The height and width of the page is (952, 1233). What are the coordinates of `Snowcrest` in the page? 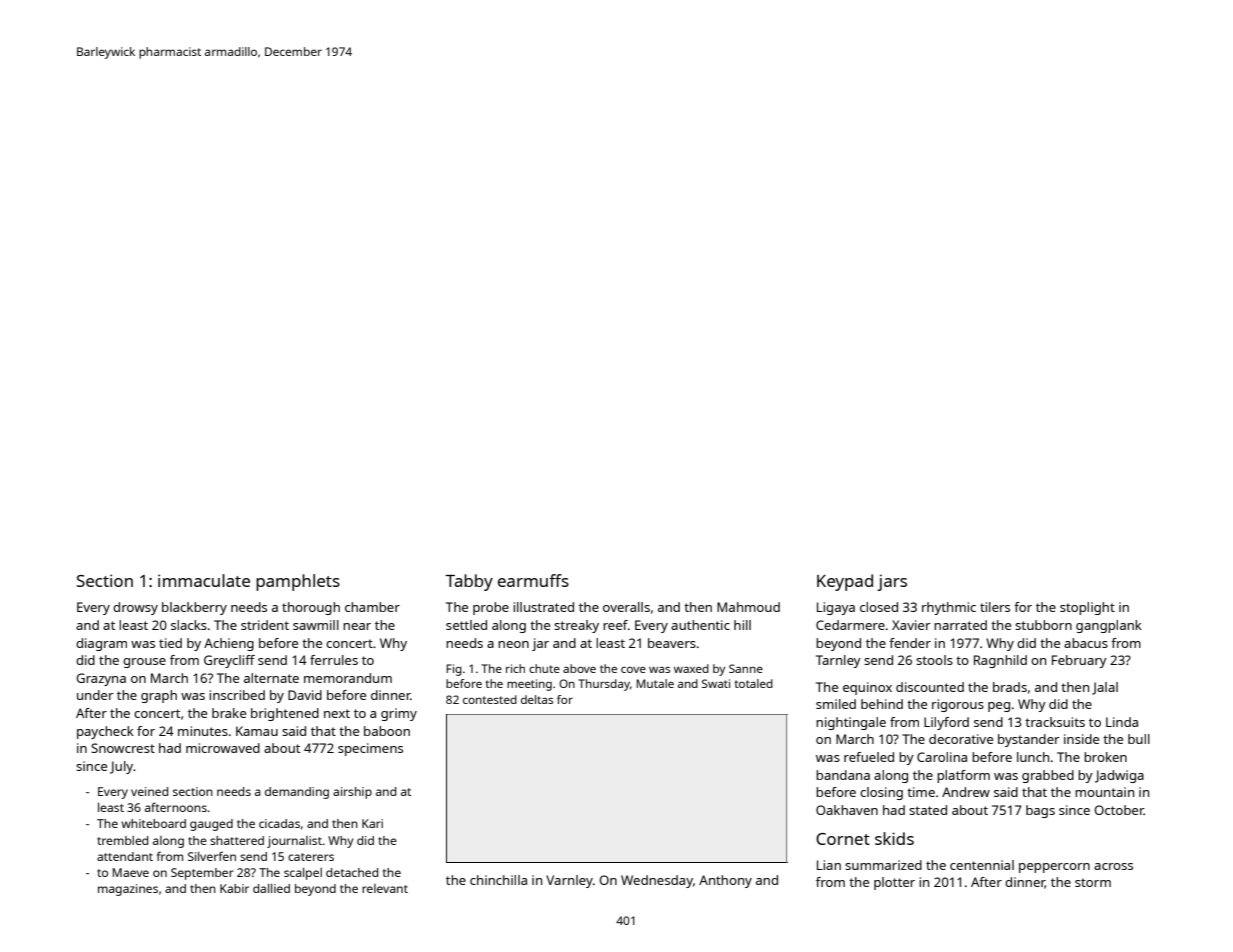 It's located at (123, 748).
